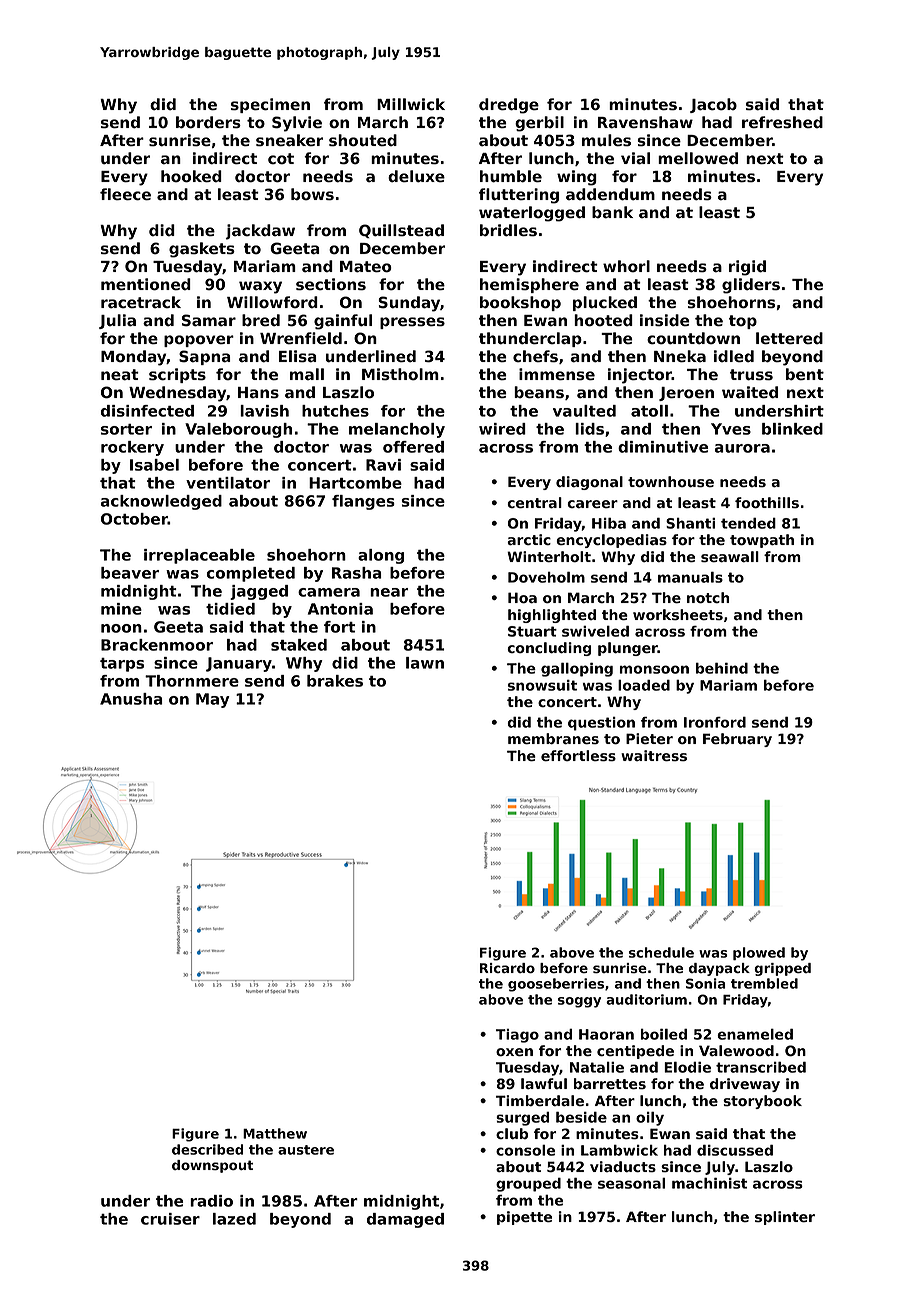 This screenshot has height=1308, width=924. Describe the element at coordinates (335, 681) in the screenshot. I see `brakes` at that location.
